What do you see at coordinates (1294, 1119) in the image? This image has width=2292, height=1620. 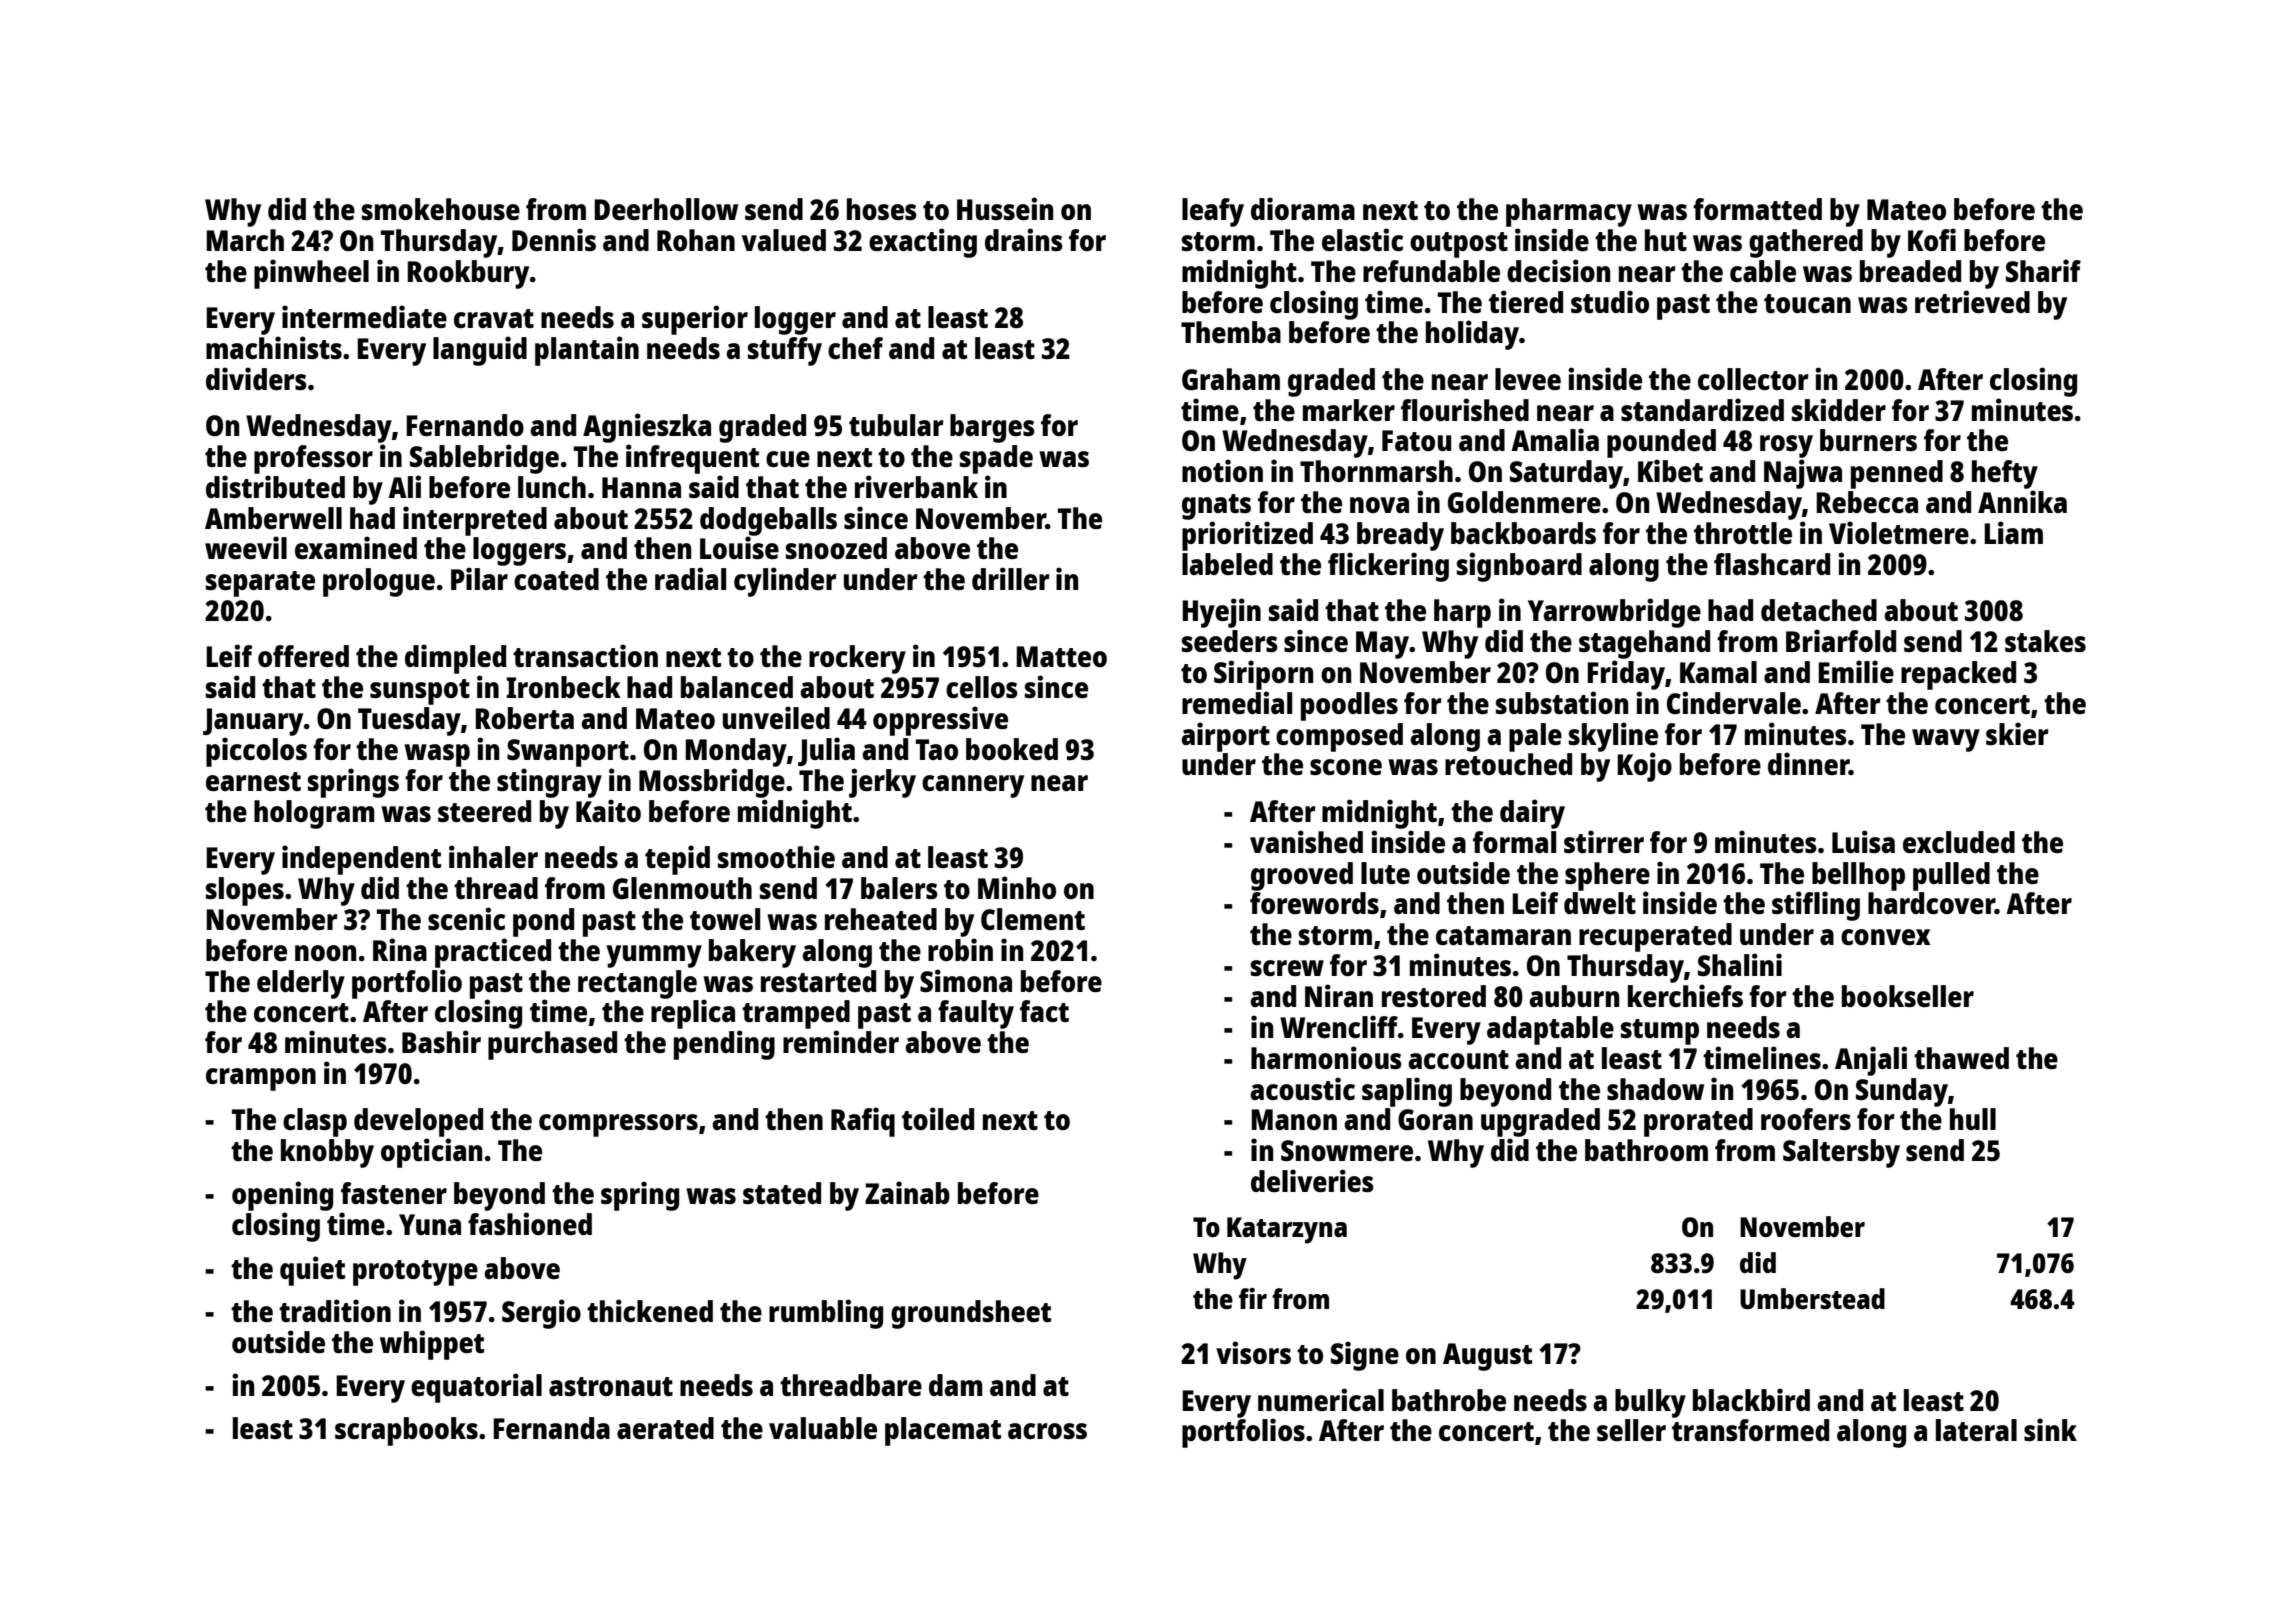 I see `Manon` at bounding box center [1294, 1119].
